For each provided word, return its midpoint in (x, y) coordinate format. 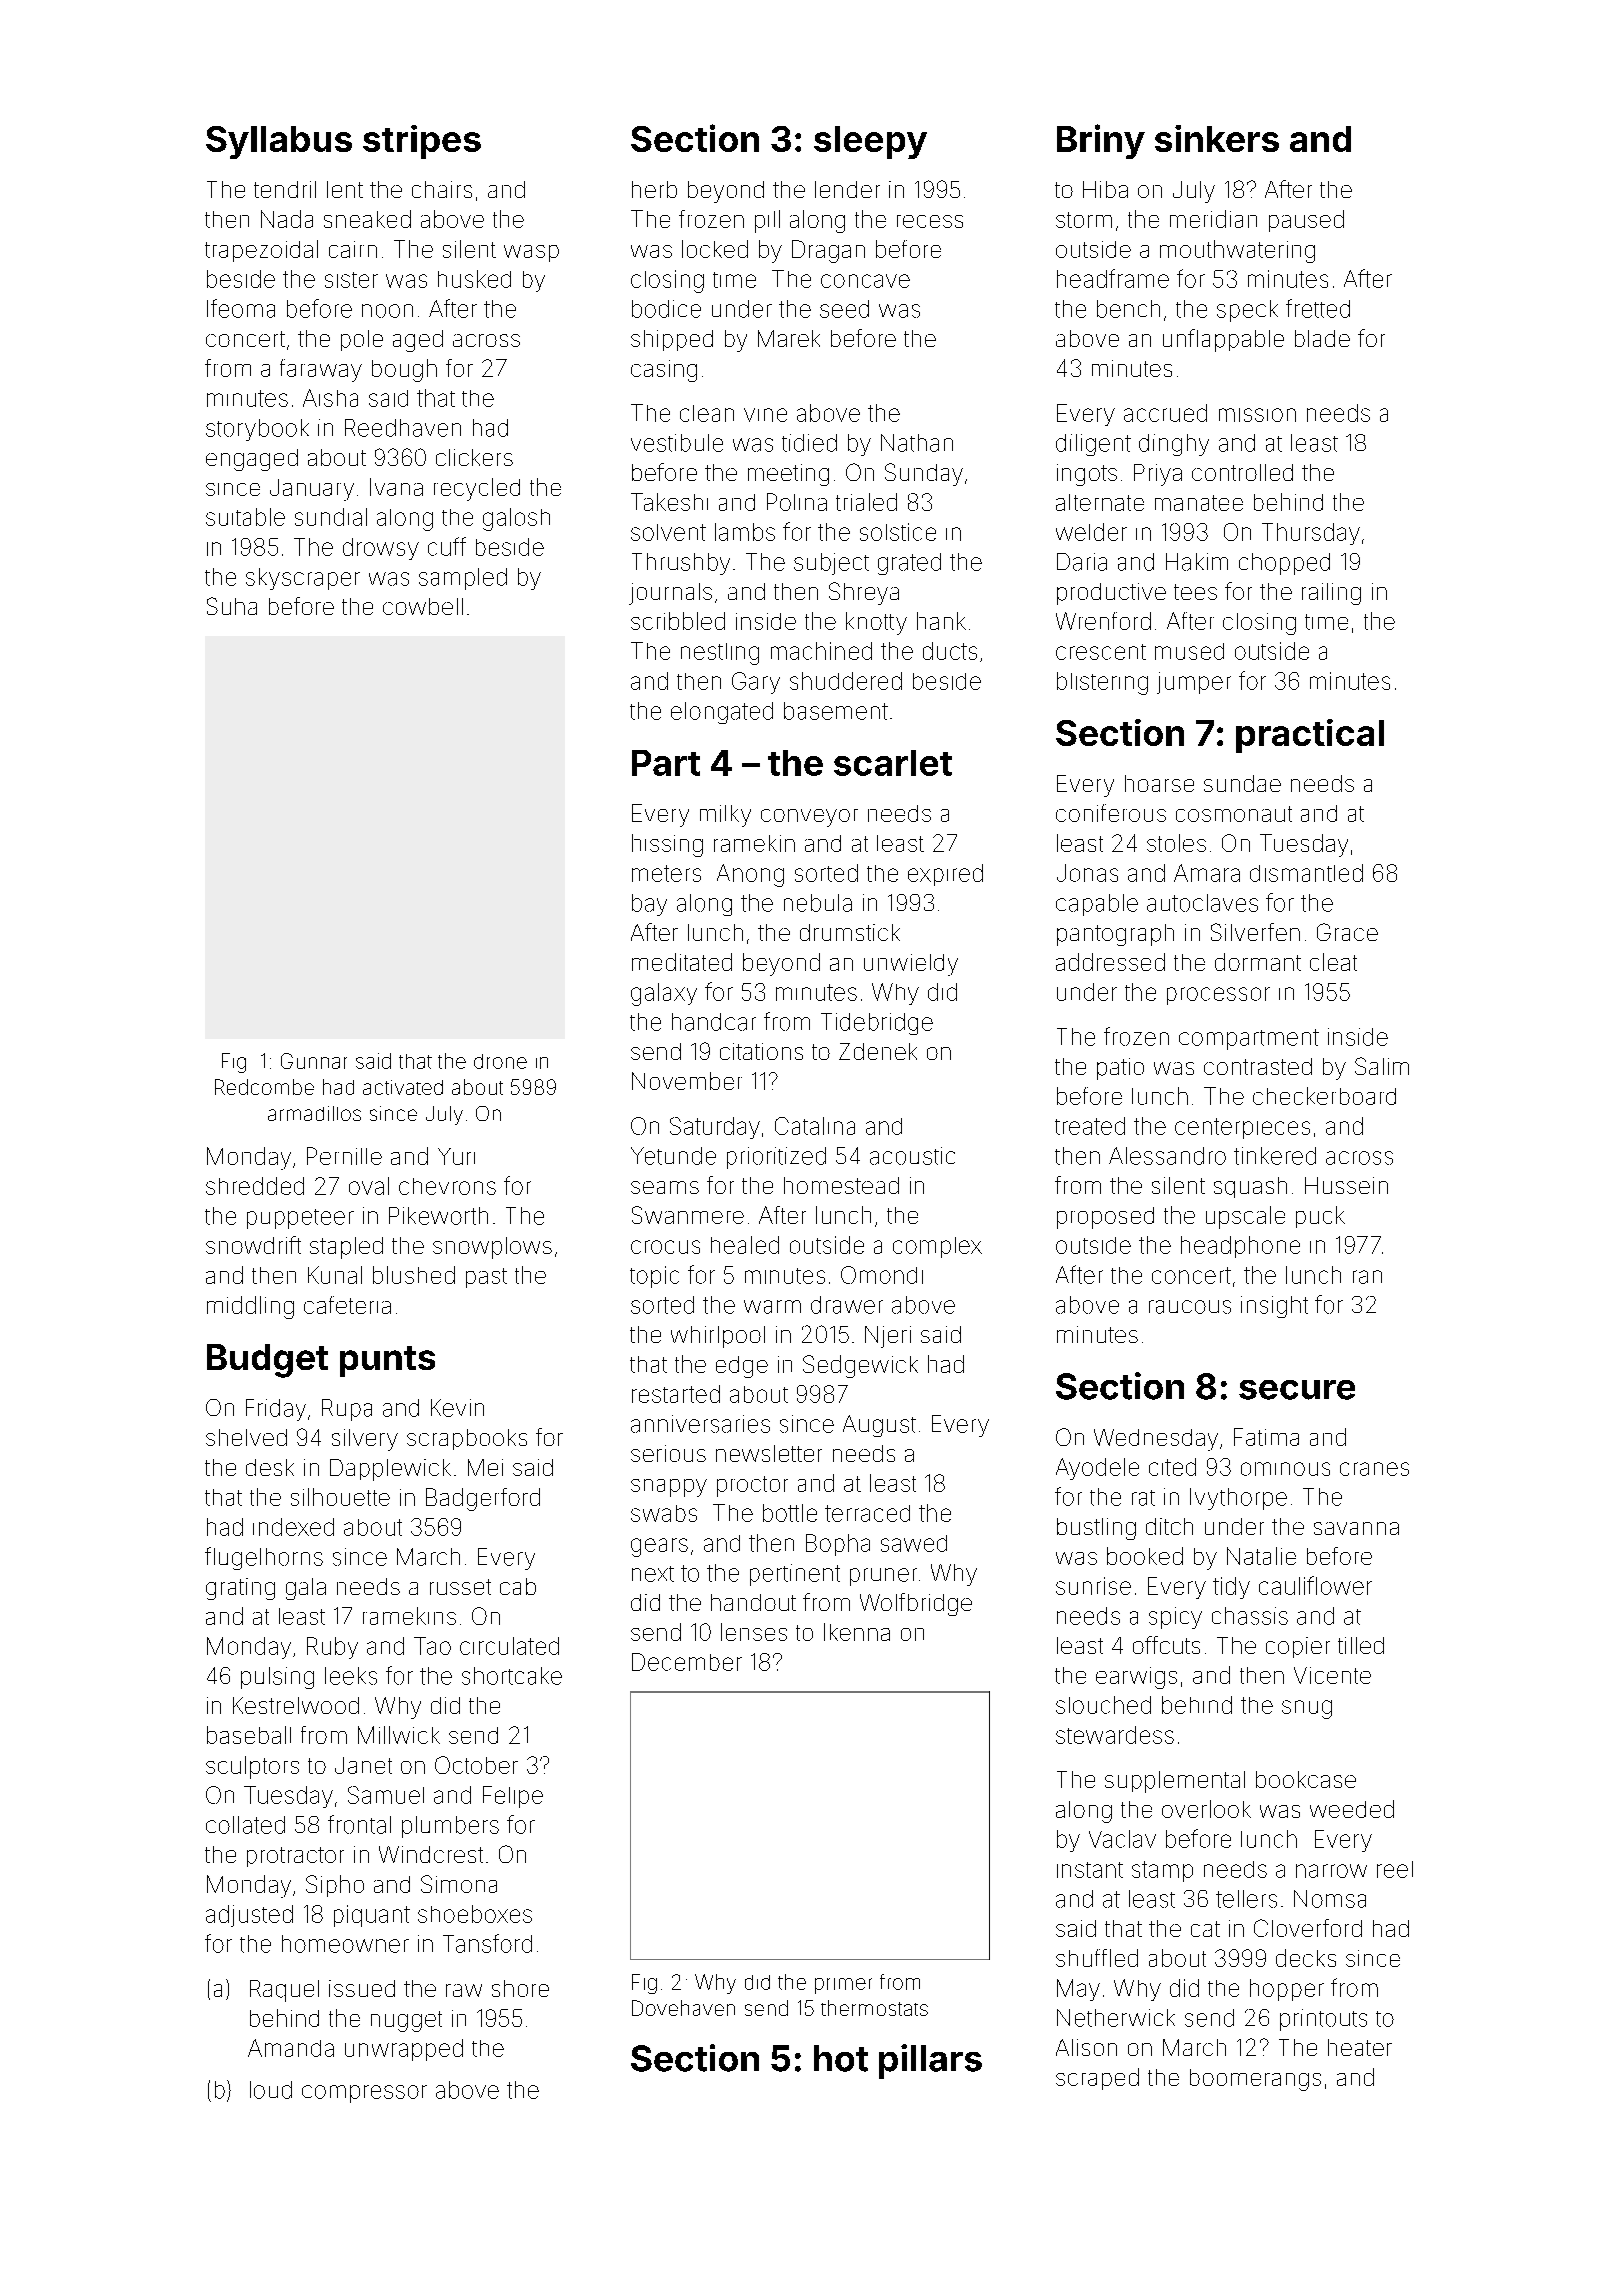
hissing (667, 845)
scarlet (893, 763)
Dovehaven (683, 2008)
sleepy (870, 142)
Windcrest (431, 1854)
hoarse (1159, 783)
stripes (422, 142)
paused (1306, 221)
